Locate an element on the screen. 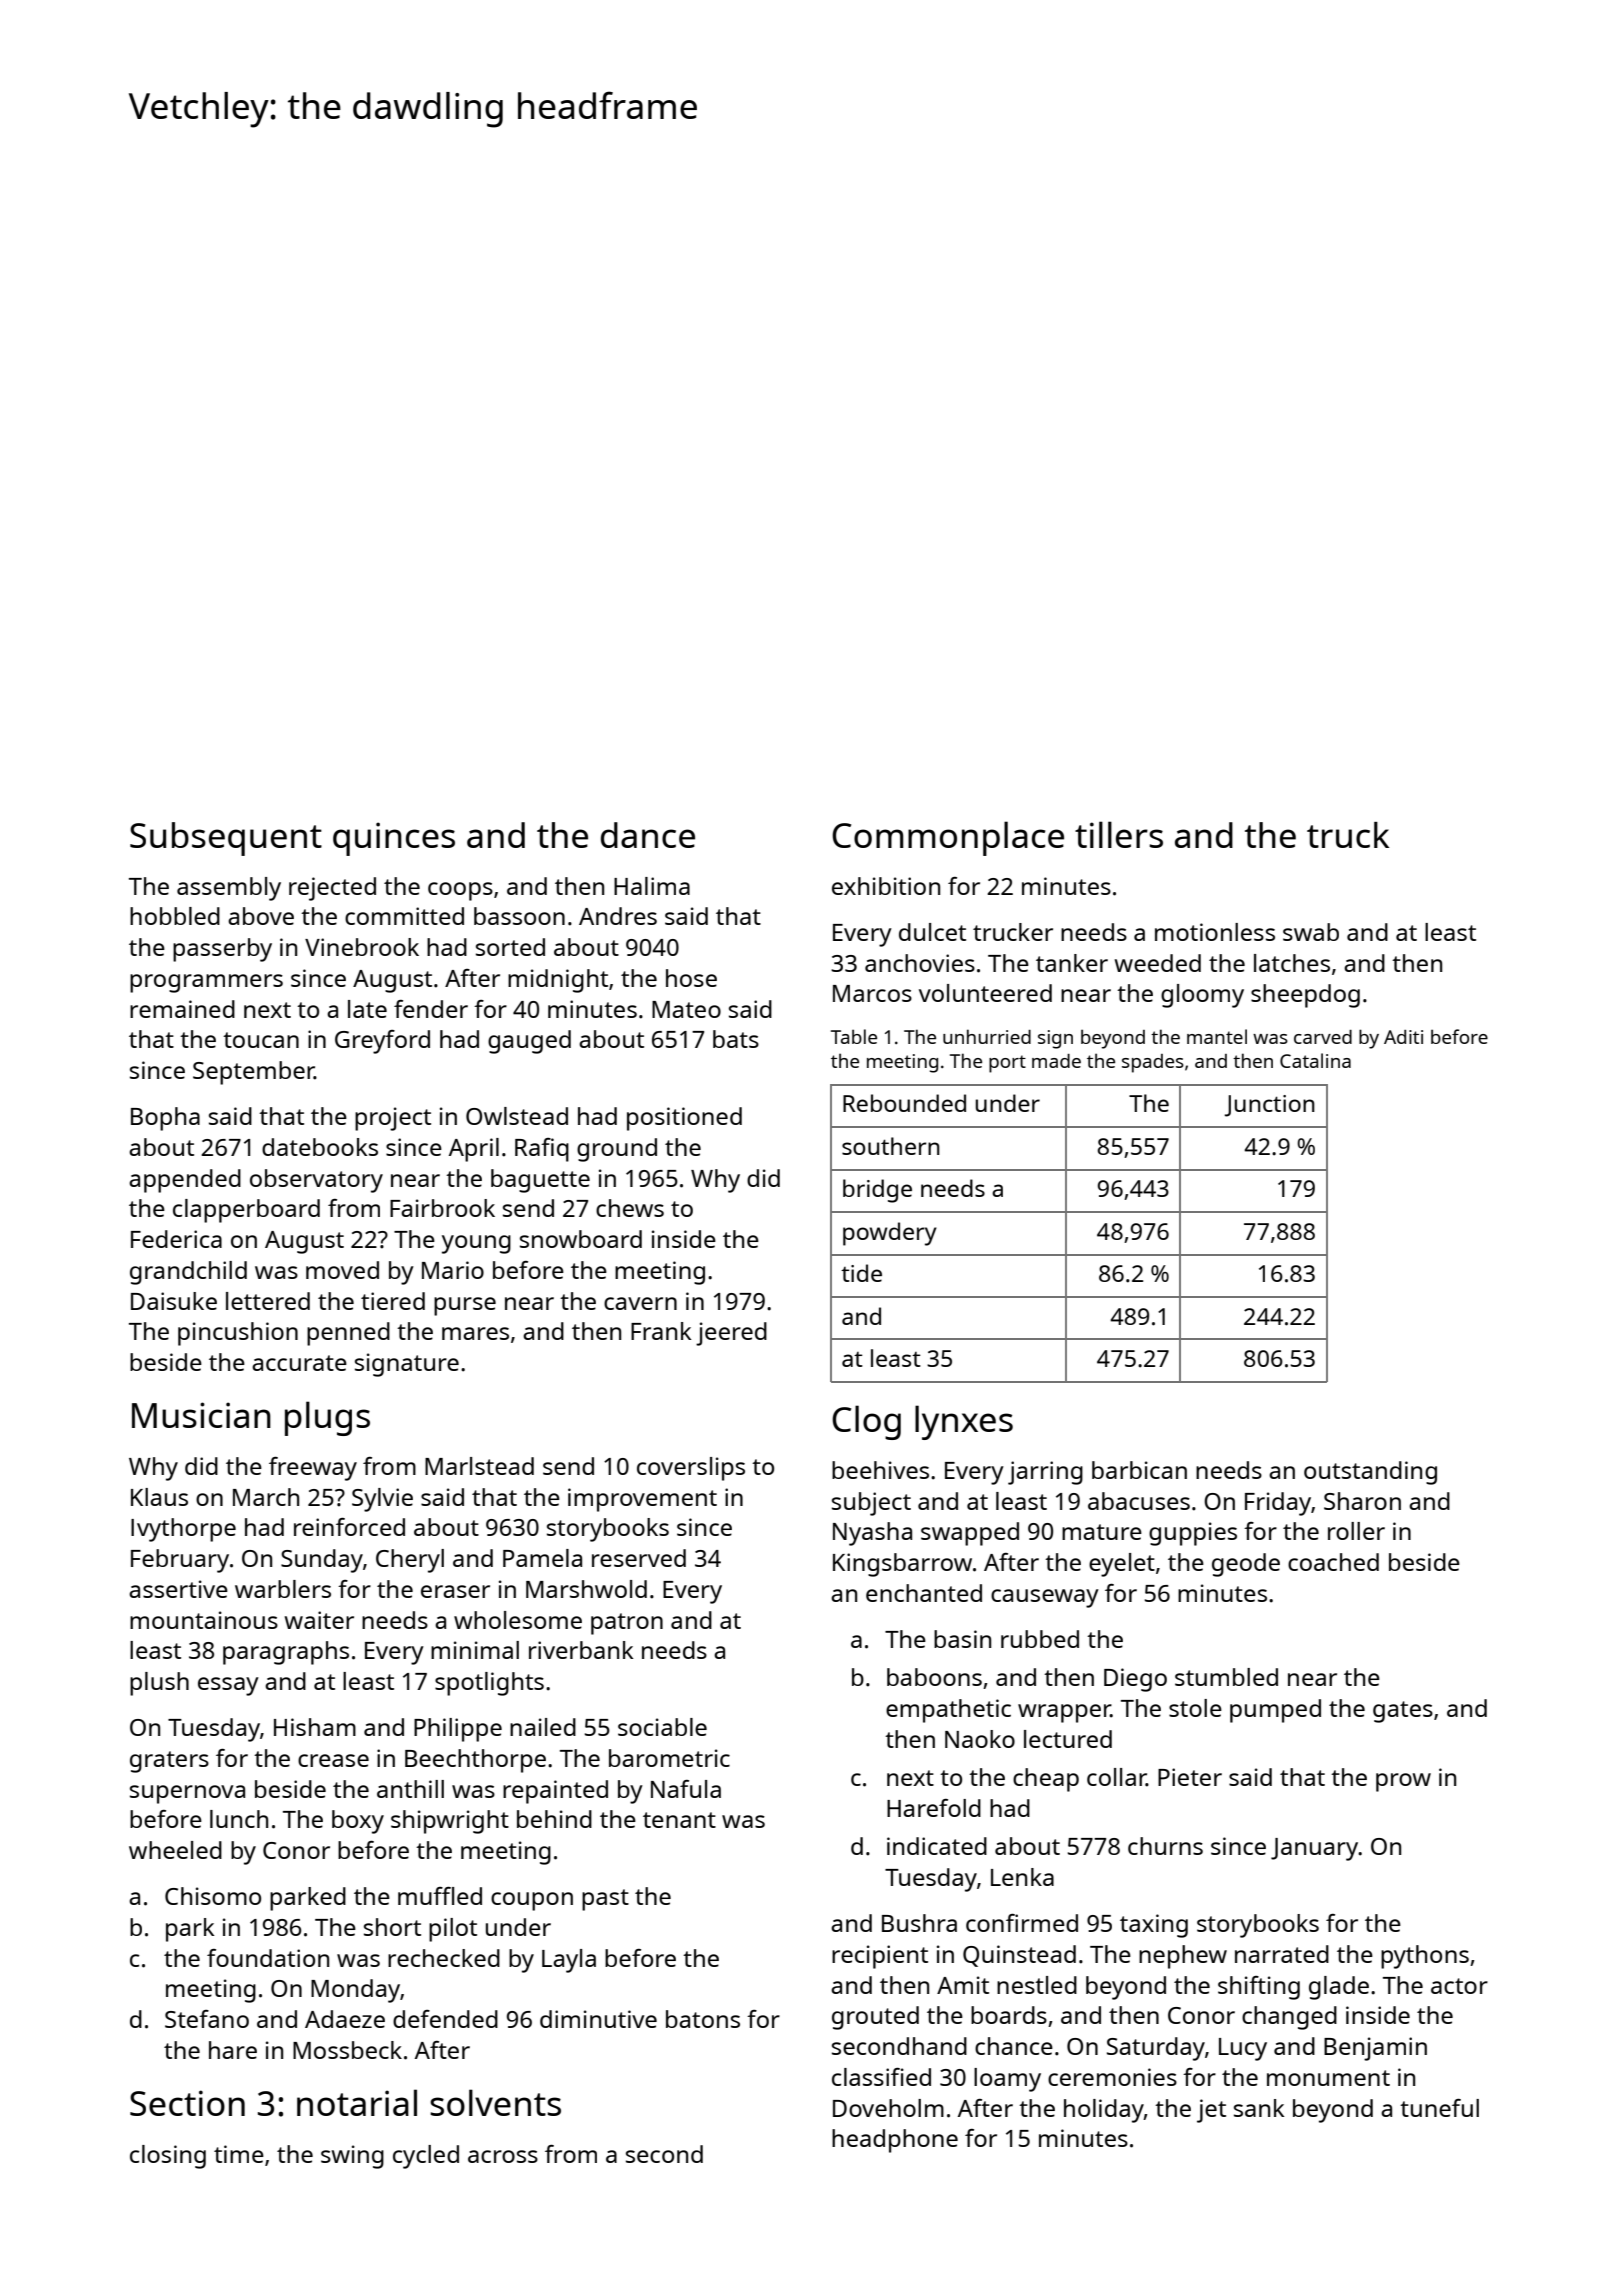 The width and height of the screenshot is (1620, 2292). Klaus is located at coordinates (159, 1497).
